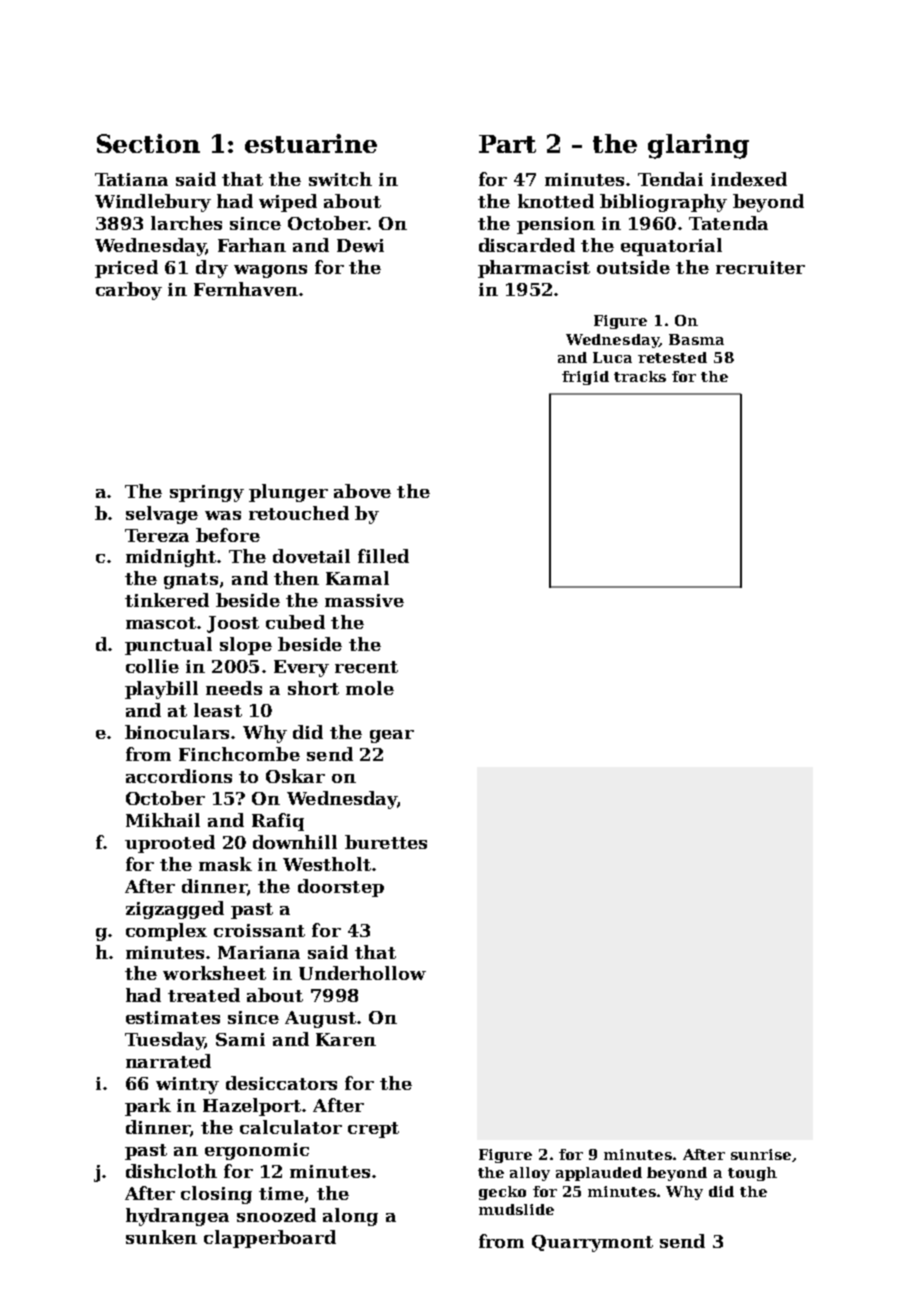 The image size is (908, 1316). Describe the element at coordinates (161, 623) in the screenshot. I see `mascot` at that location.
